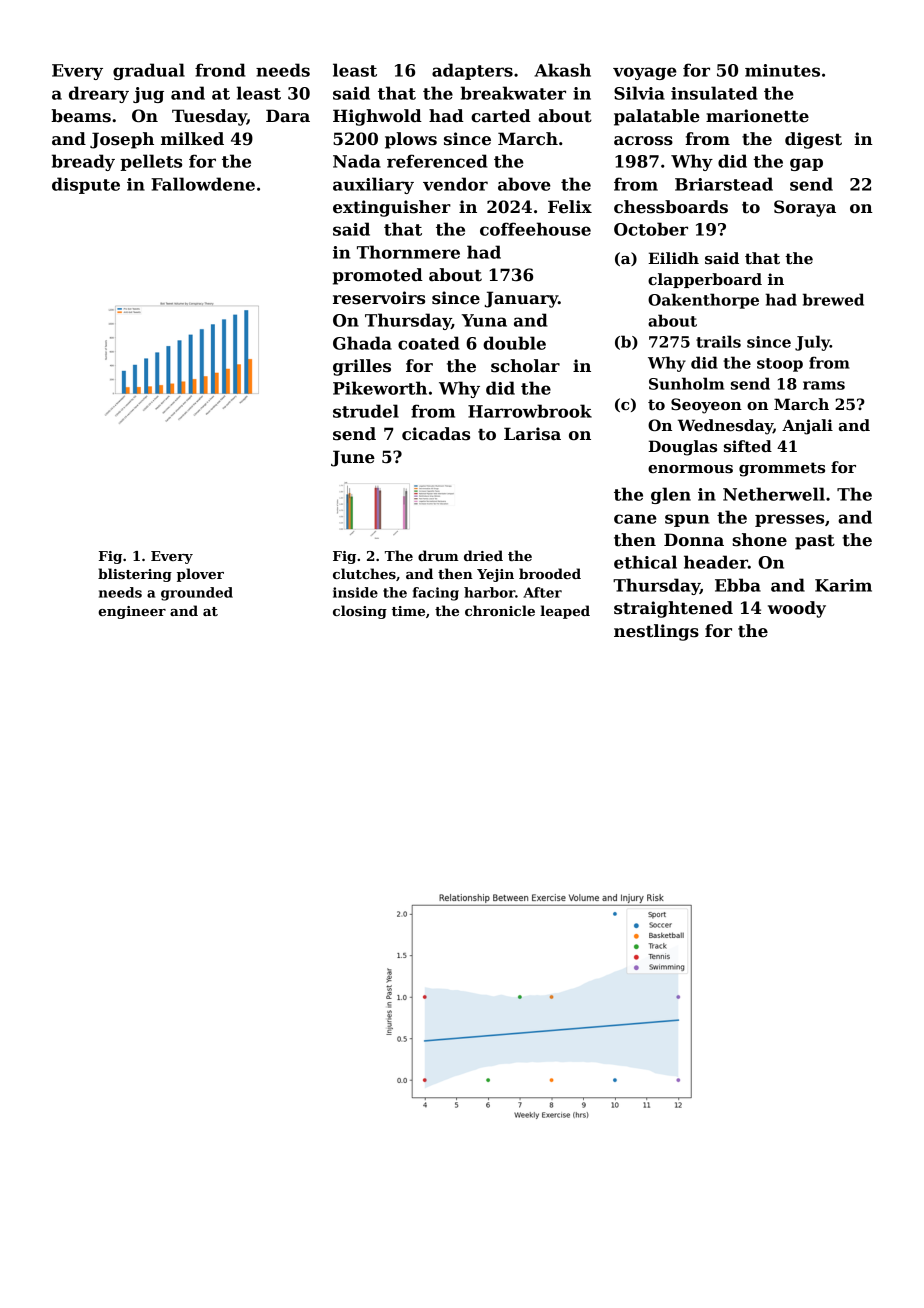 This screenshot has height=1308, width=924. What do you see at coordinates (645, 73) in the screenshot?
I see `voyage` at bounding box center [645, 73].
